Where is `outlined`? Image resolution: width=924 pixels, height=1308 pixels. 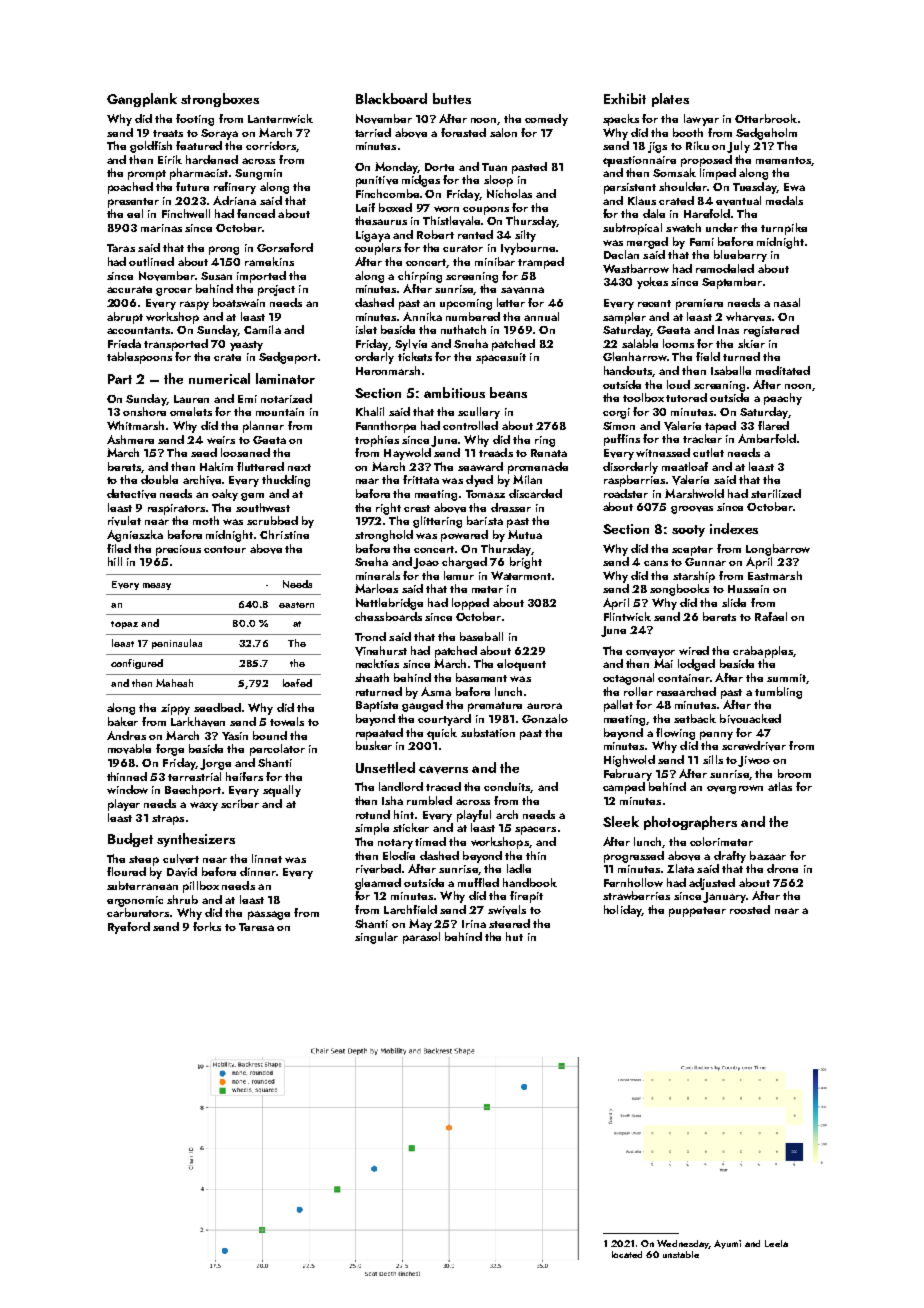 outlined is located at coordinates (151, 261).
